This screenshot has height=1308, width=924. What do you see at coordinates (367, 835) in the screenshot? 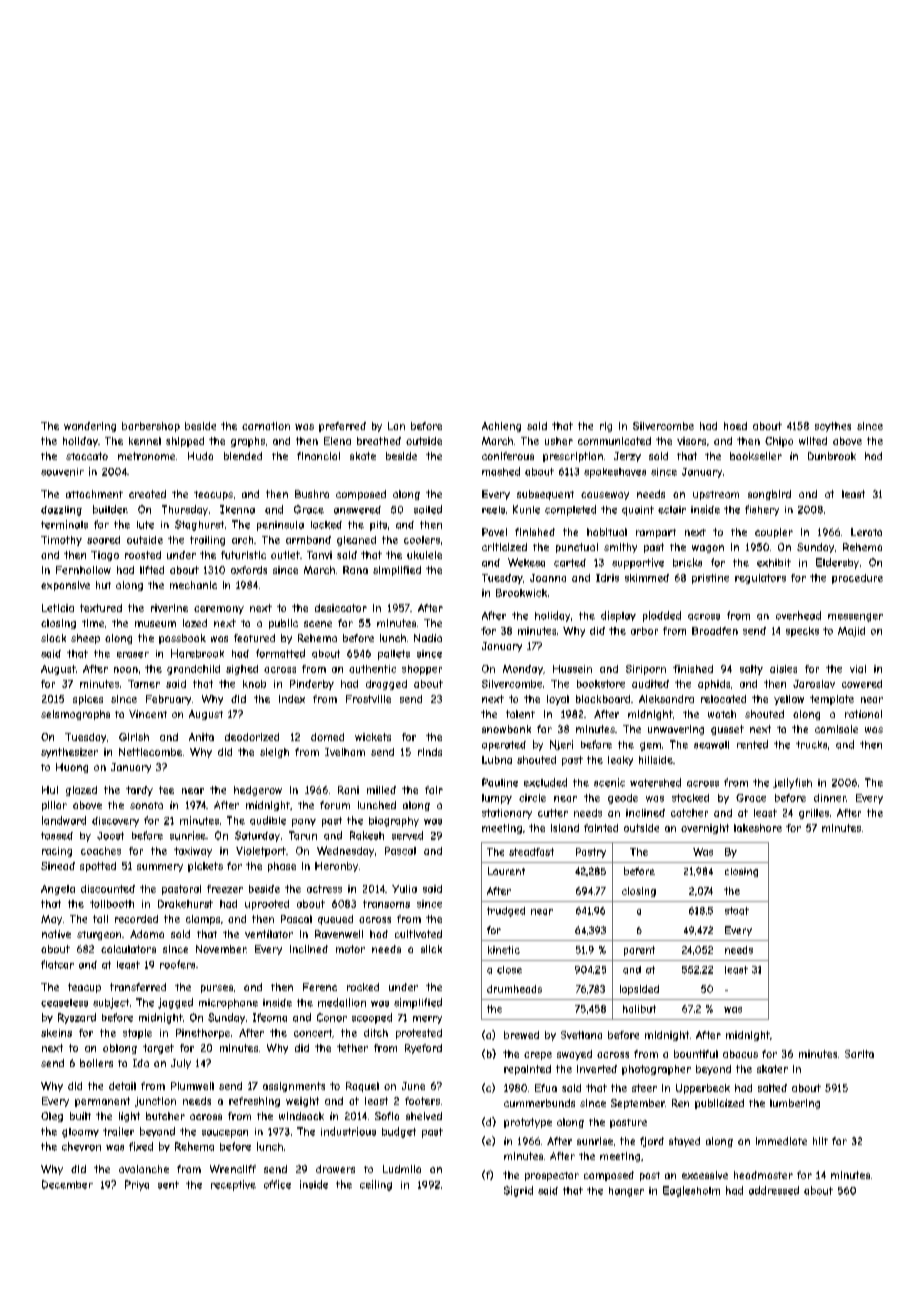
I see `Rakesh` at bounding box center [367, 835].
